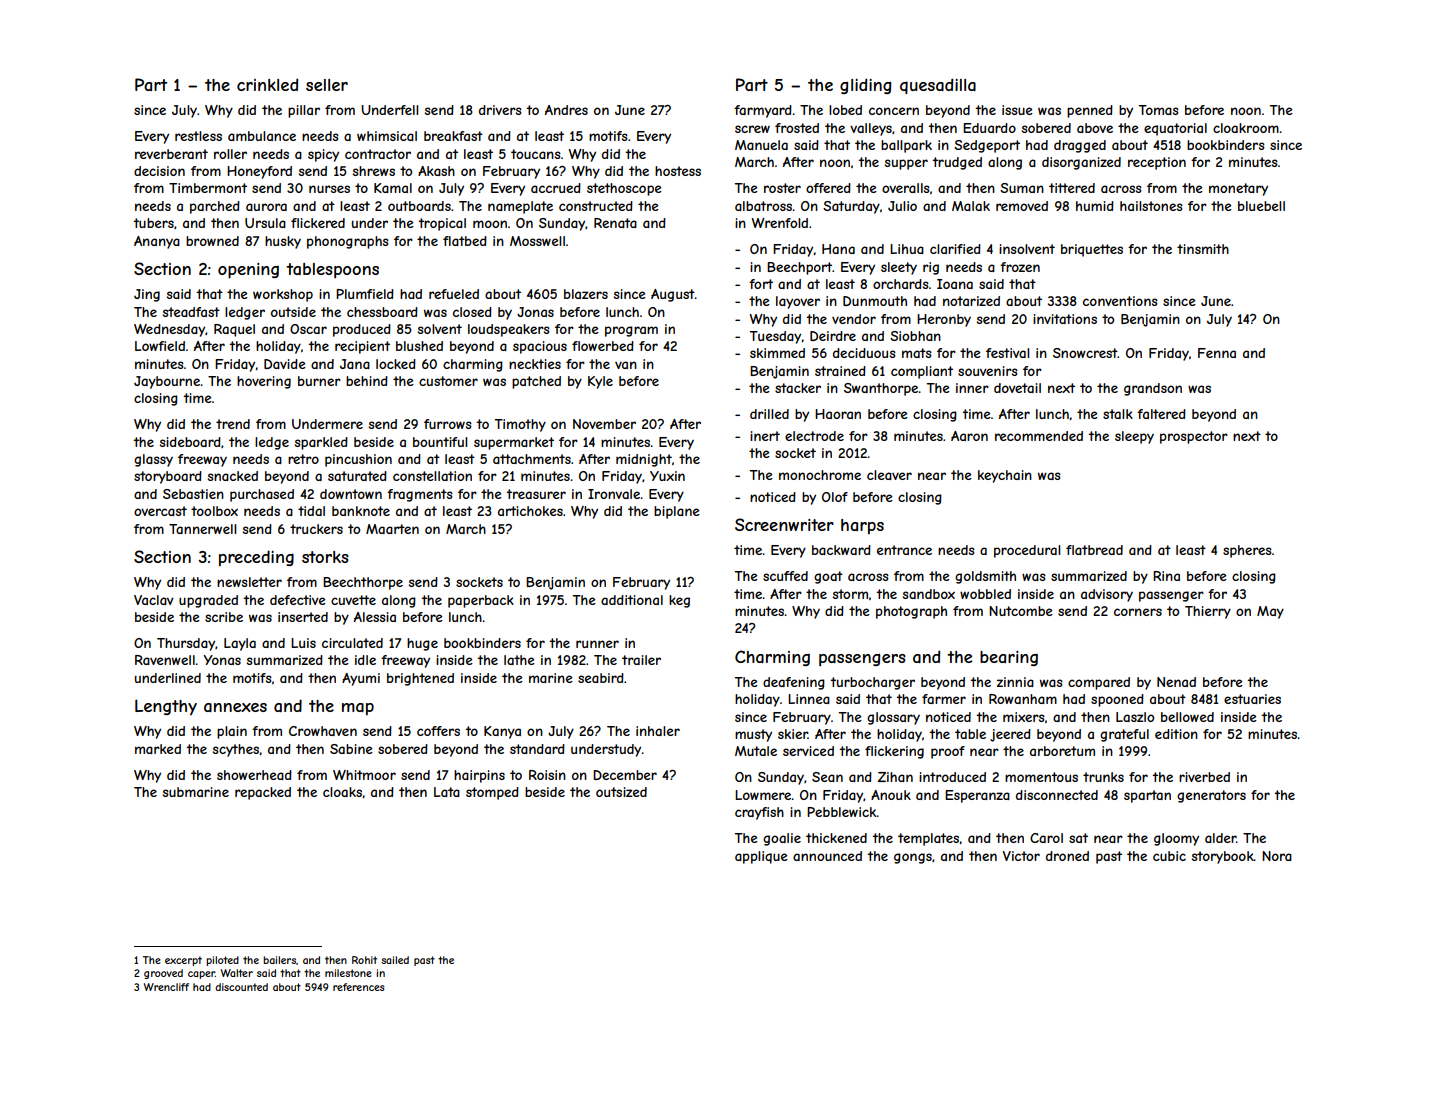 The image size is (1437, 1110). What do you see at coordinates (329, 189) in the image?
I see `nurses` at bounding box center [329, 189].
